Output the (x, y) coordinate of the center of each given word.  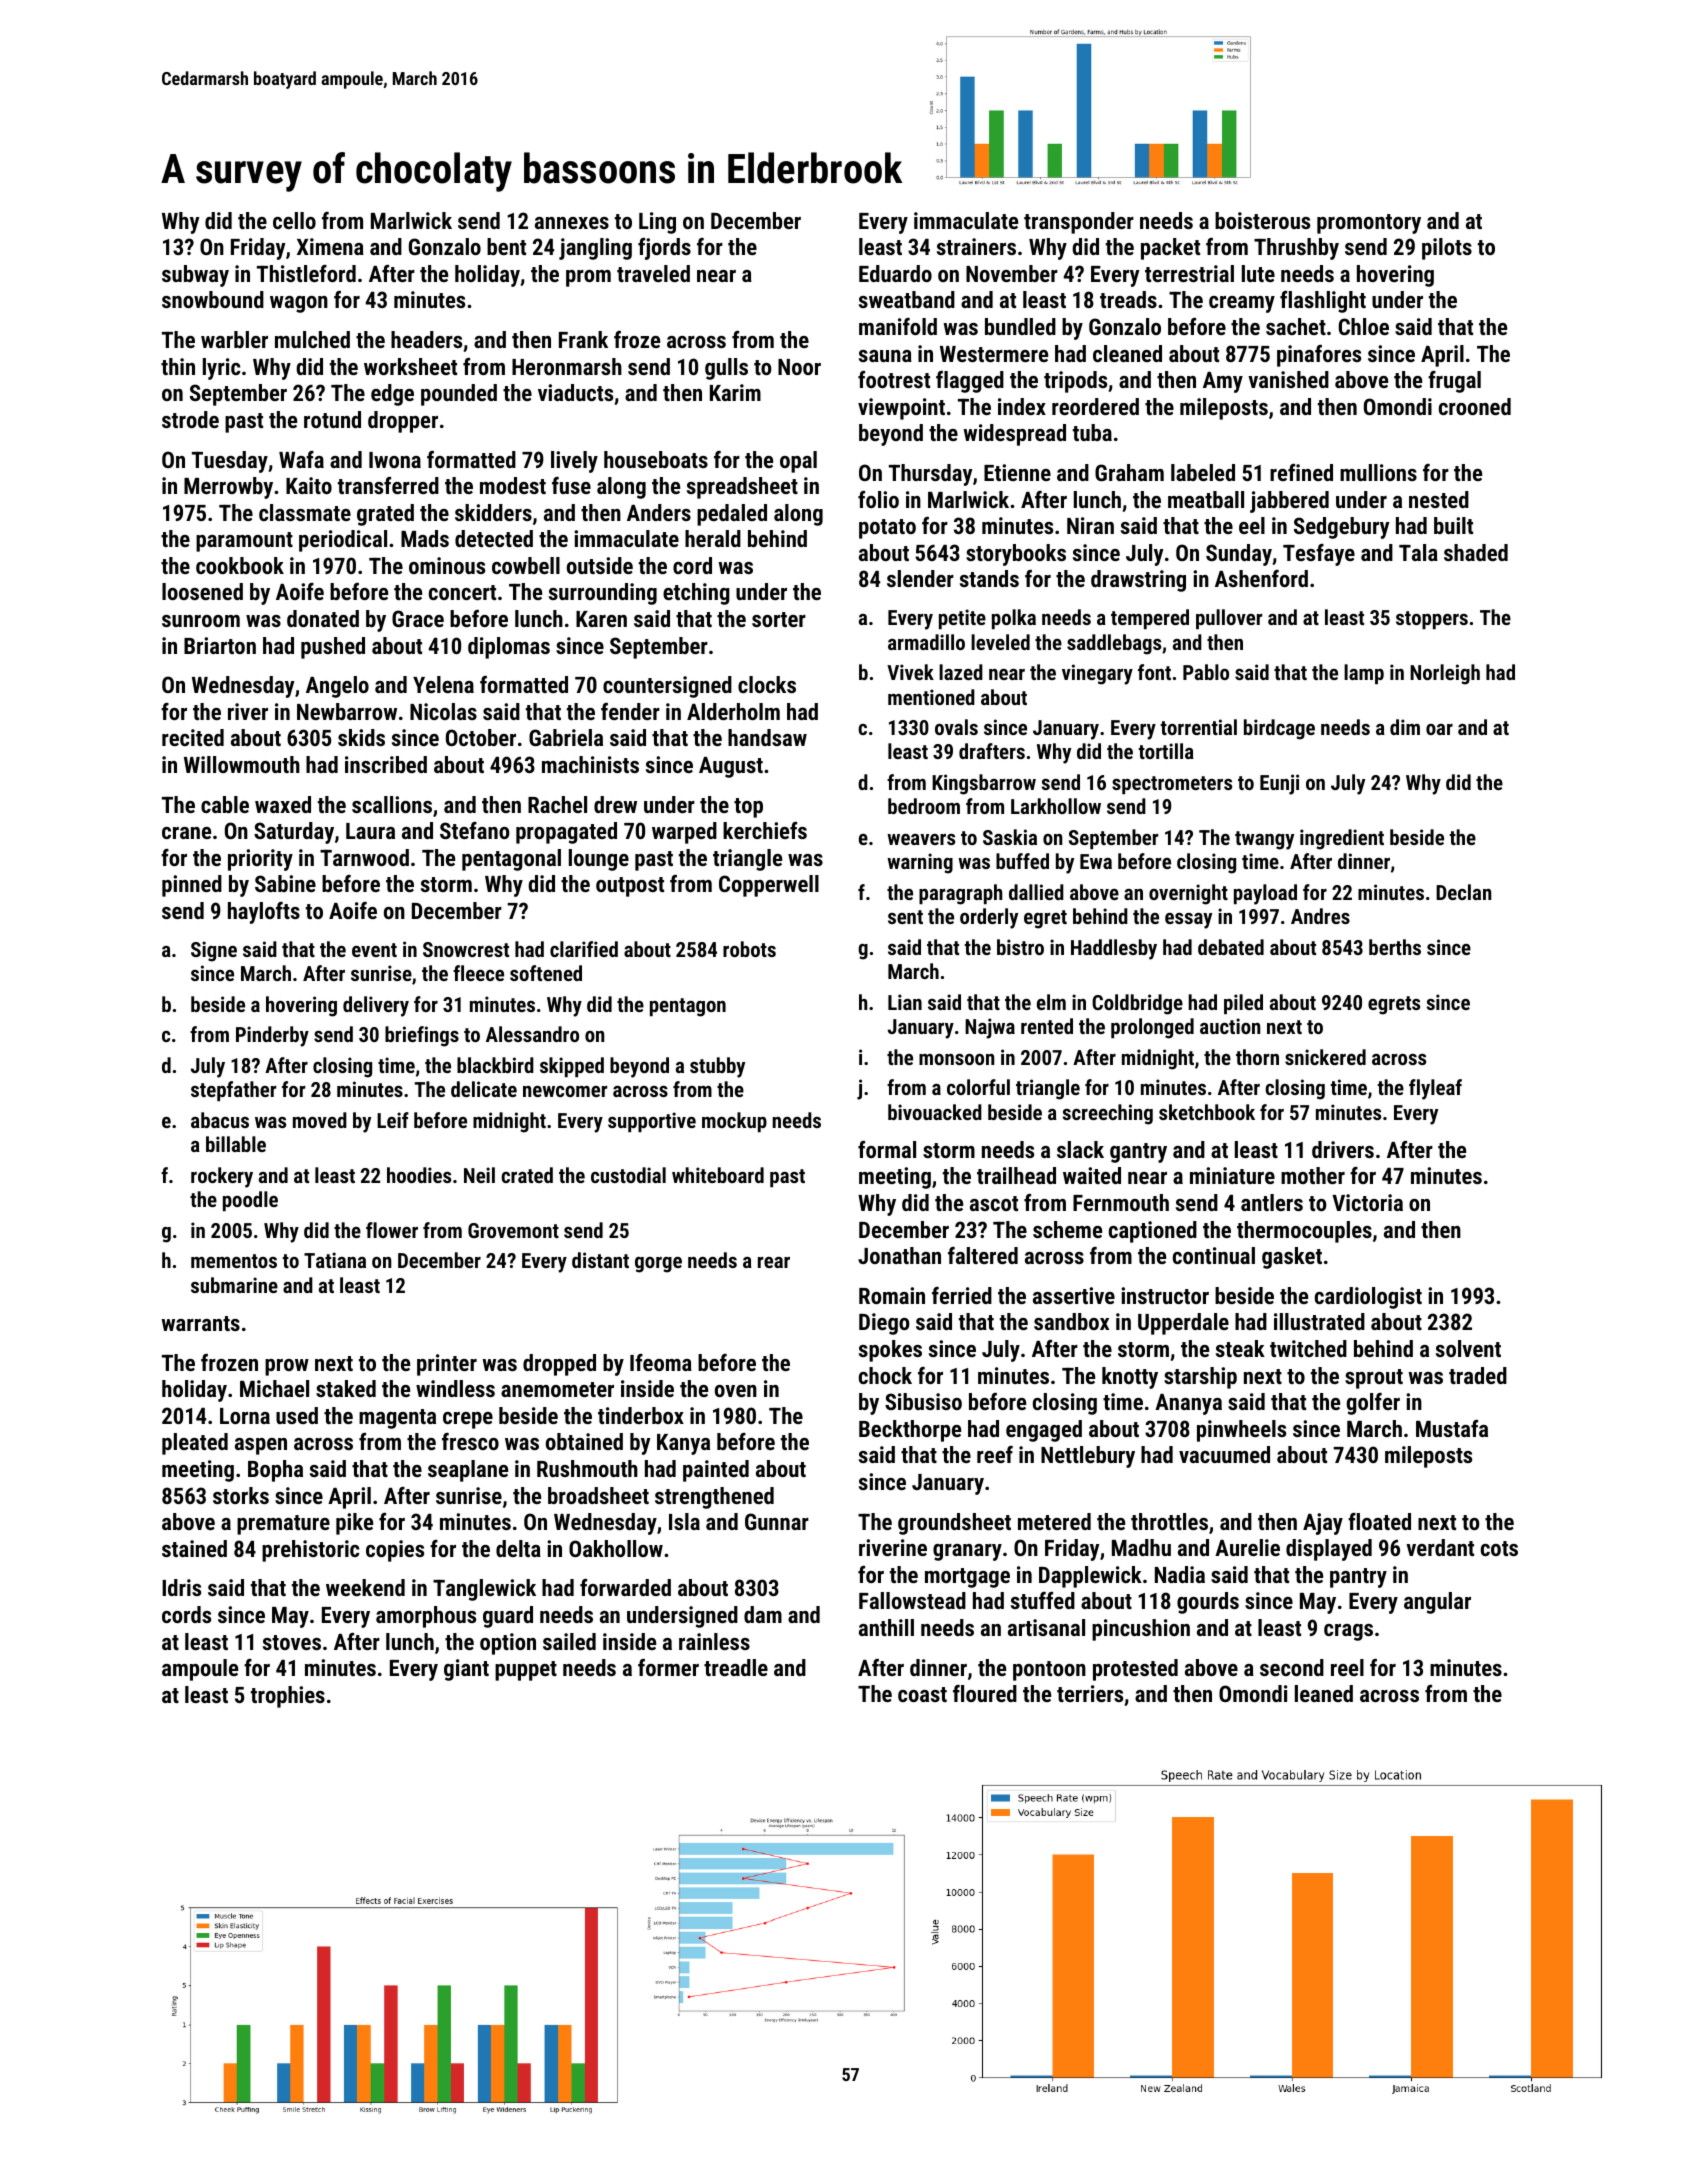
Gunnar (777, 1521)
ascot (994, 1203)
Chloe (1364, 326)
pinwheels (1241, 1431)
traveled (653, 273)
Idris (181, 1587)
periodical (343, 541)
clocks (767, 684)
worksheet (410, 366)
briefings (422, 1036)
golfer (1373, 1404)
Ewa (1096, 861)
